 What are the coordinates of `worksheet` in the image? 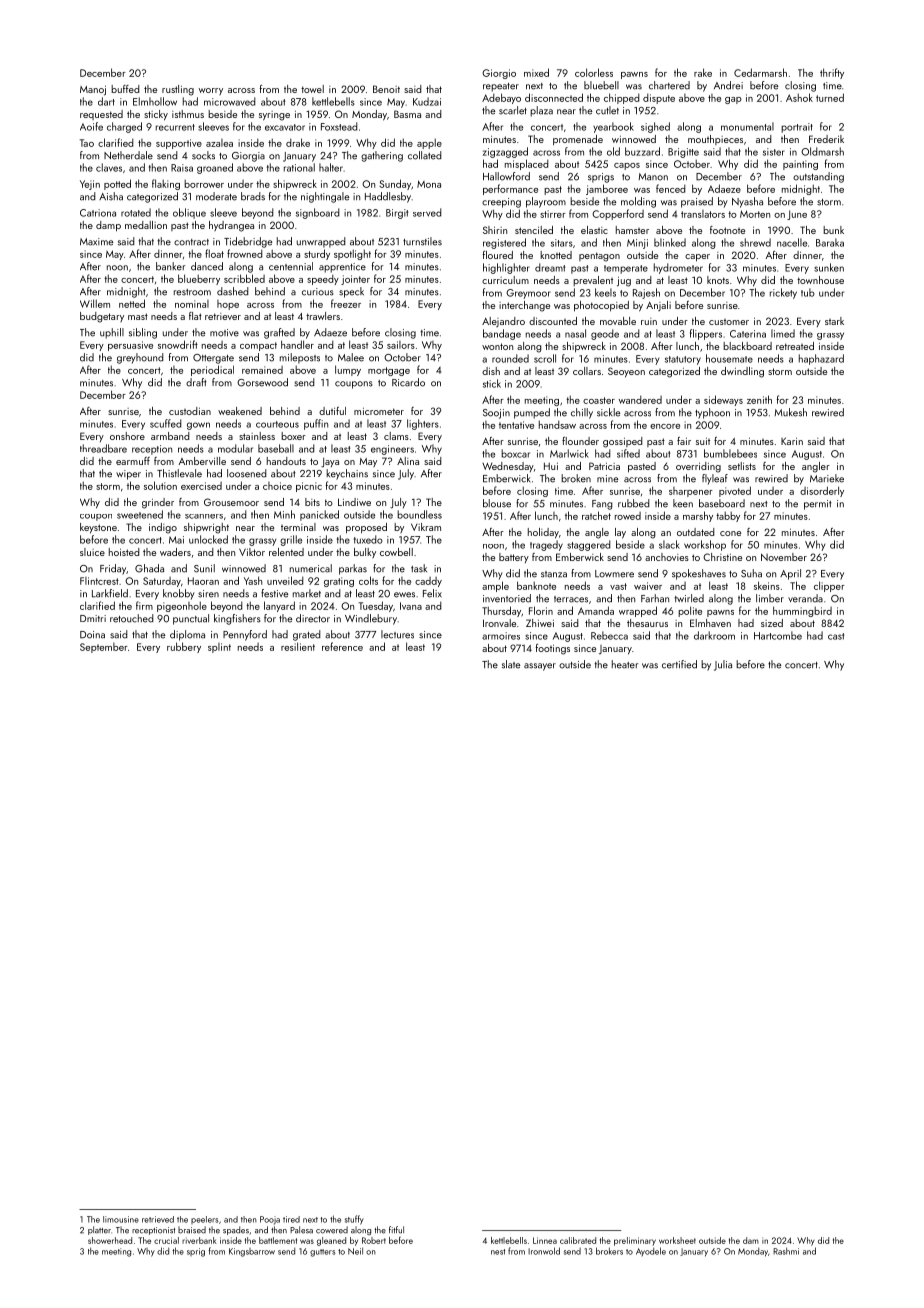 It's located at (677, 1240).
